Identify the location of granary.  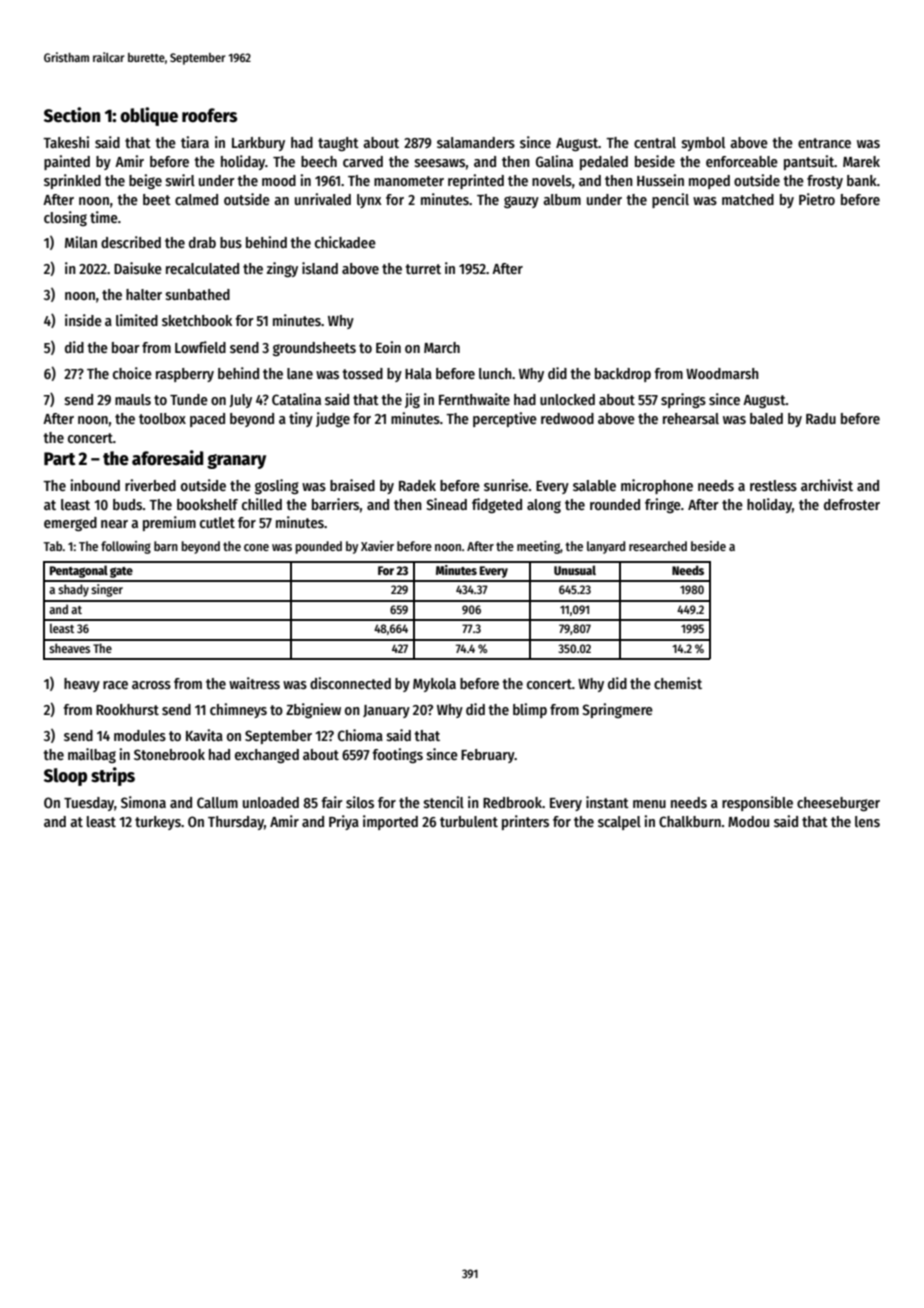
(236, 461).
